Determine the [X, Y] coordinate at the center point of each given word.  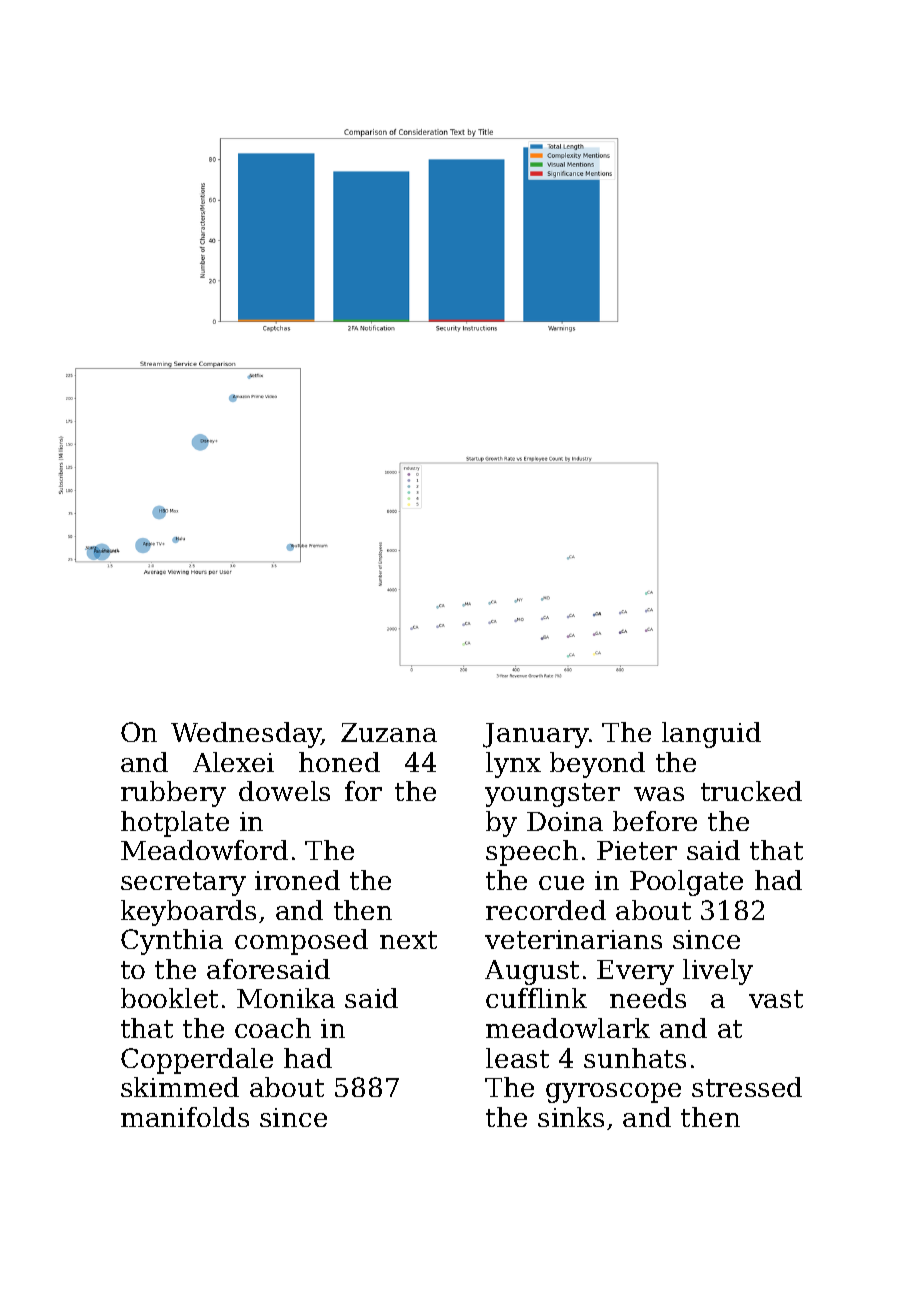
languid [711, 735]
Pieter [637, 850]
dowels [284, 791]
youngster [552, 795]
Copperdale [197, 1061]
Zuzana [389, 732]
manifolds [185, 1117]
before [655, 821]
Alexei [233, 762]
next [408, 940]
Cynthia [172, 942]
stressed [747, 1087]
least [517, 1058]
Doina [565, 821]
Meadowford [204, 850]
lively [718, 972]
